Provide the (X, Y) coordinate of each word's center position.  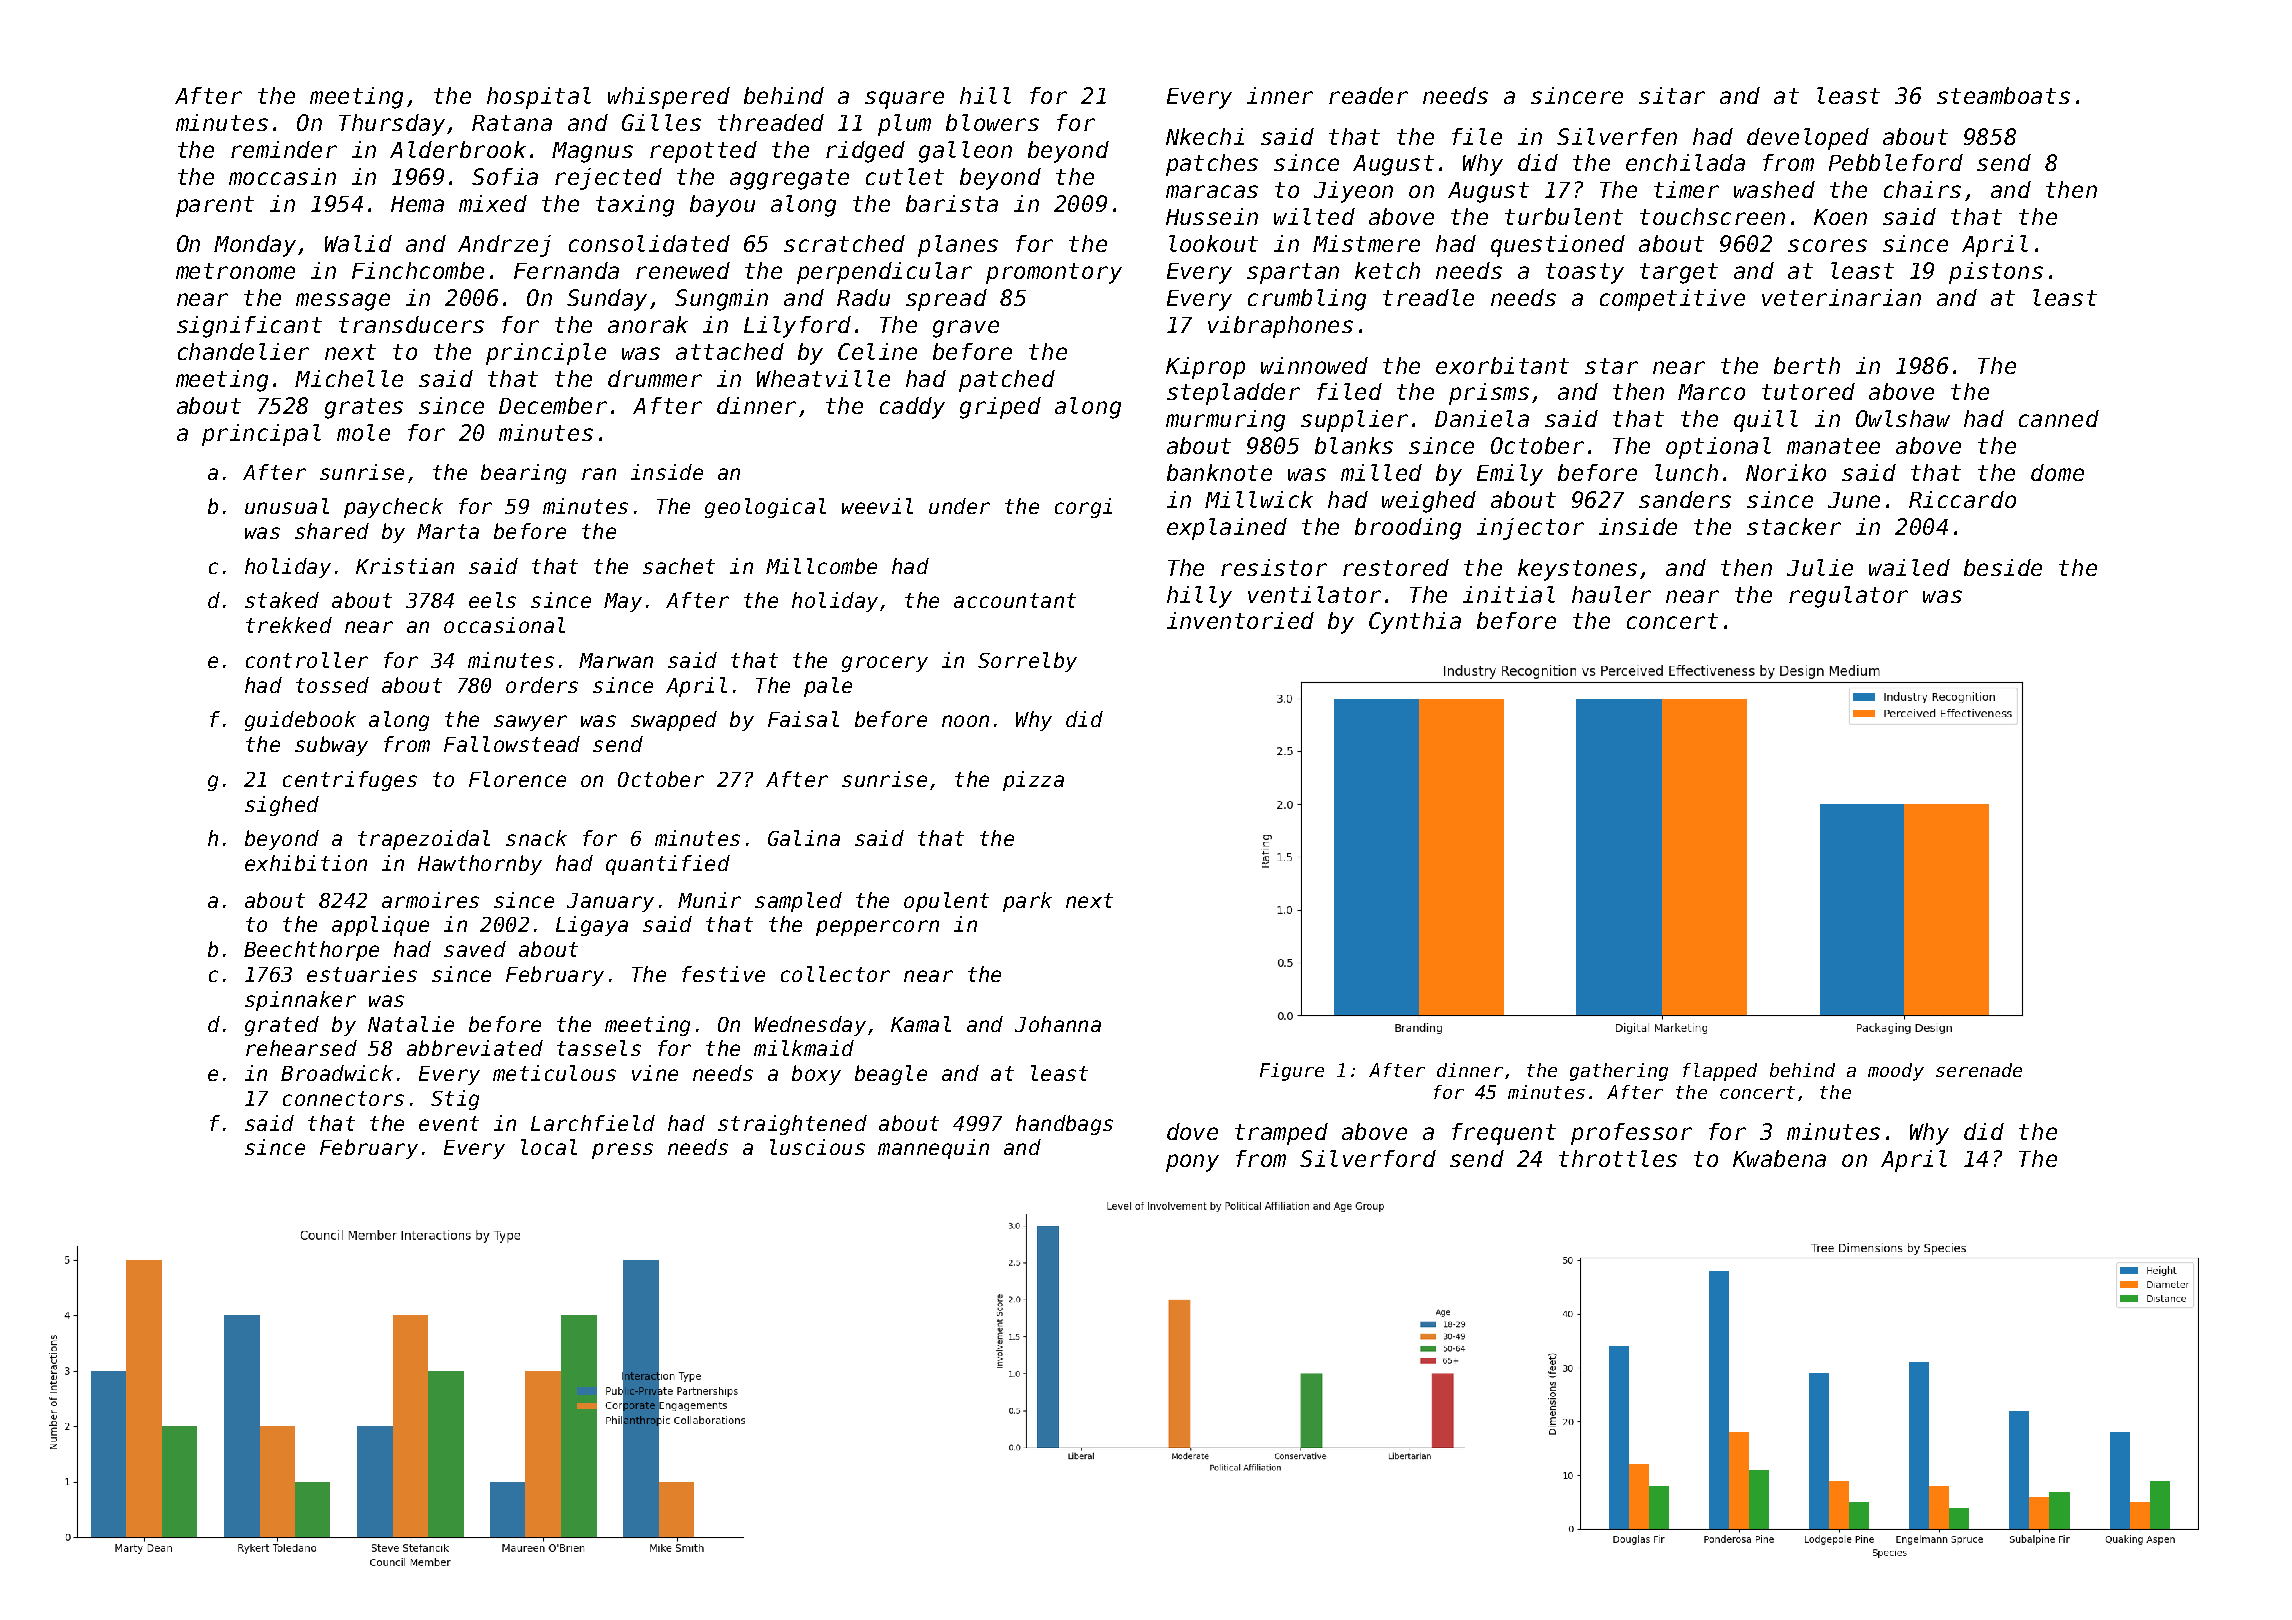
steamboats (2003, 95)
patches (1212, 165)
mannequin (933, 1149)
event (449, 1123)
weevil (877, 506)
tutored (1808, 391)
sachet (679, 566)
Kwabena (1779, 1158)
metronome (235, 271)
